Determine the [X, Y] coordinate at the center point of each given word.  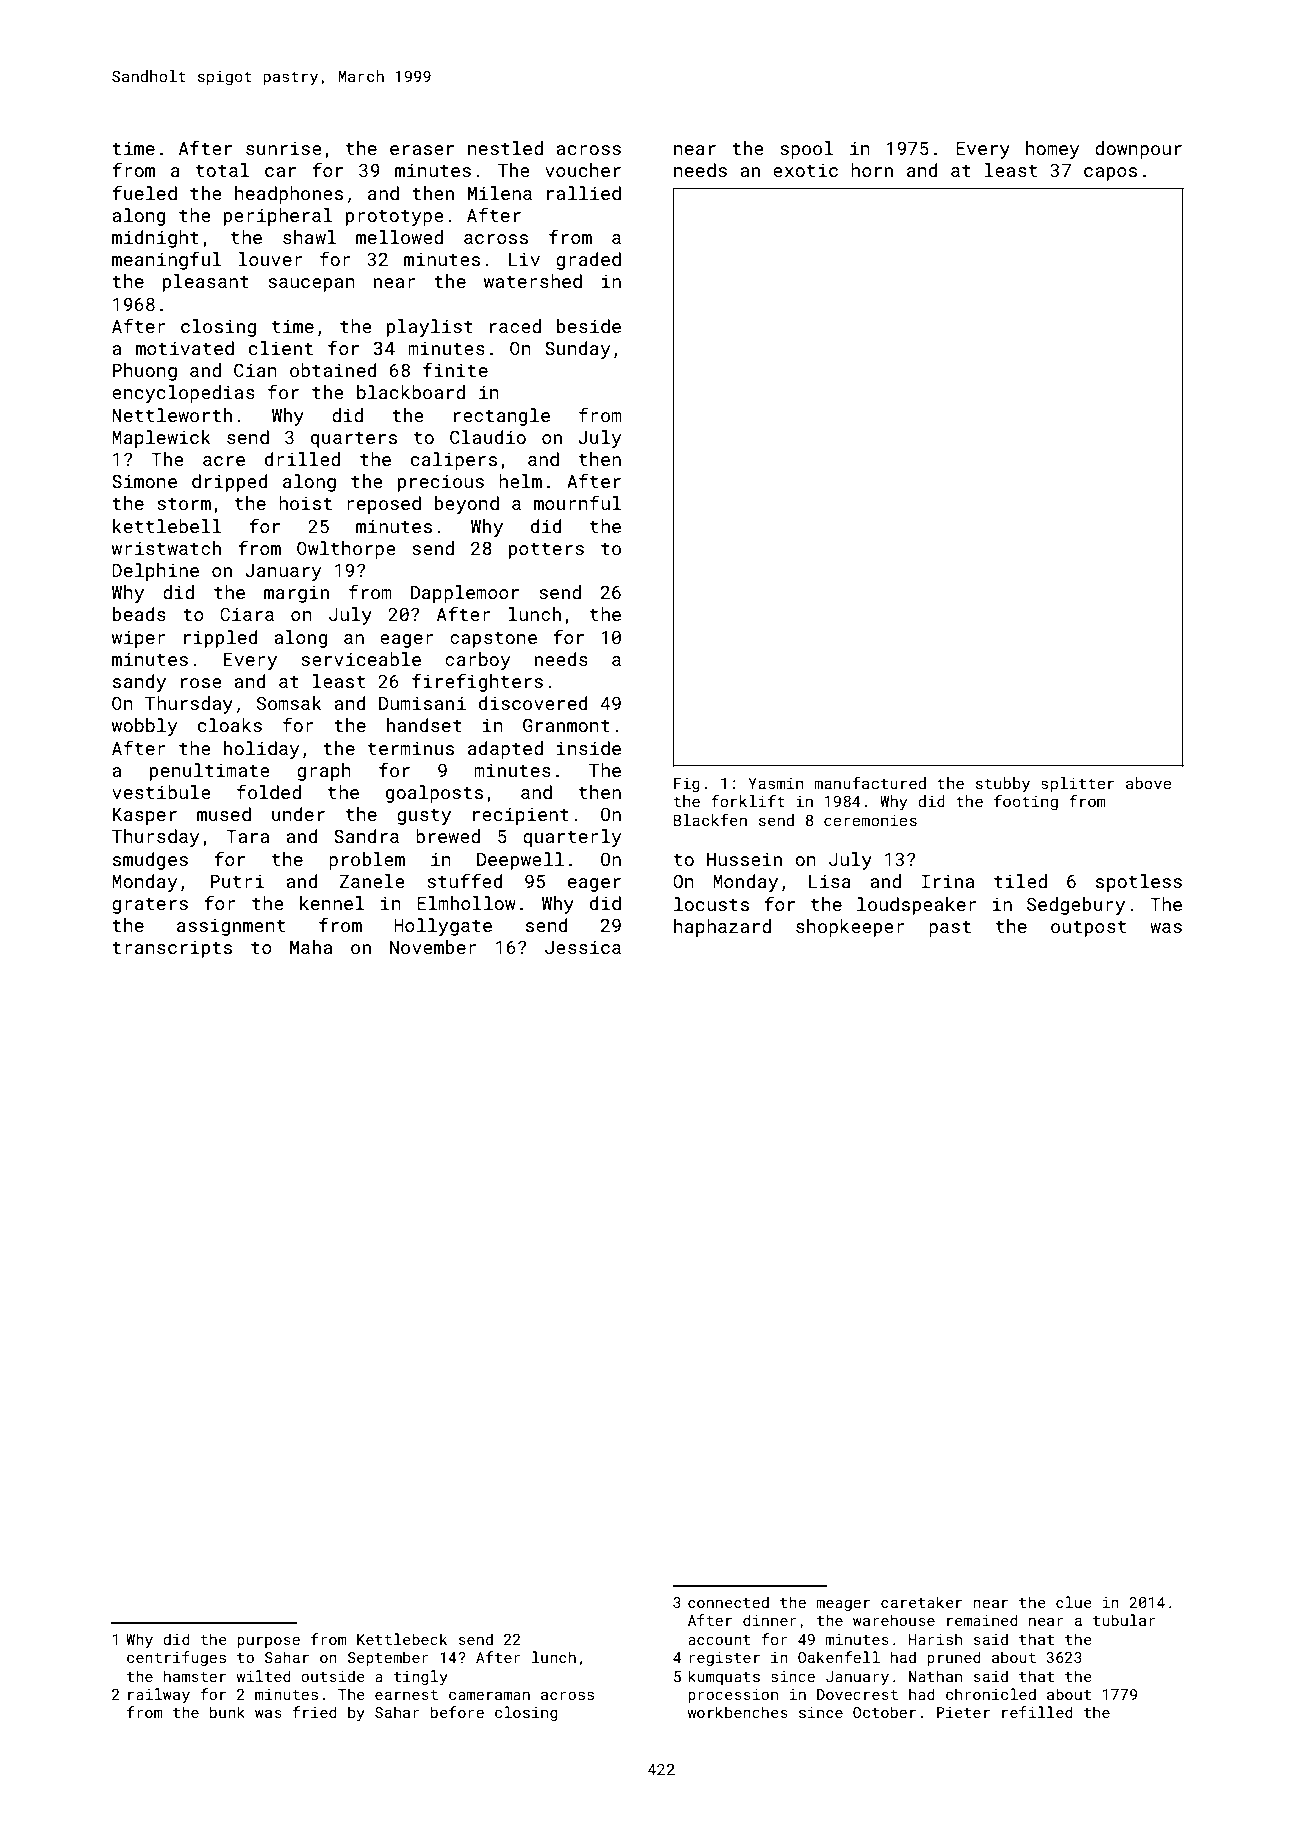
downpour [1138, 150]
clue [1074, 1602]
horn [872, 170]
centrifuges [176, 1658]
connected [728, 1602]
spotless [1139, 883]
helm [520, 481]
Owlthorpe [346, 550]
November [433, 947]
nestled [505, 148]
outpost [1088, 929]
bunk [227, 1712]
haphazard [722, 928]
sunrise [284, 148]
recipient [521, 816]
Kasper [145, 816]
